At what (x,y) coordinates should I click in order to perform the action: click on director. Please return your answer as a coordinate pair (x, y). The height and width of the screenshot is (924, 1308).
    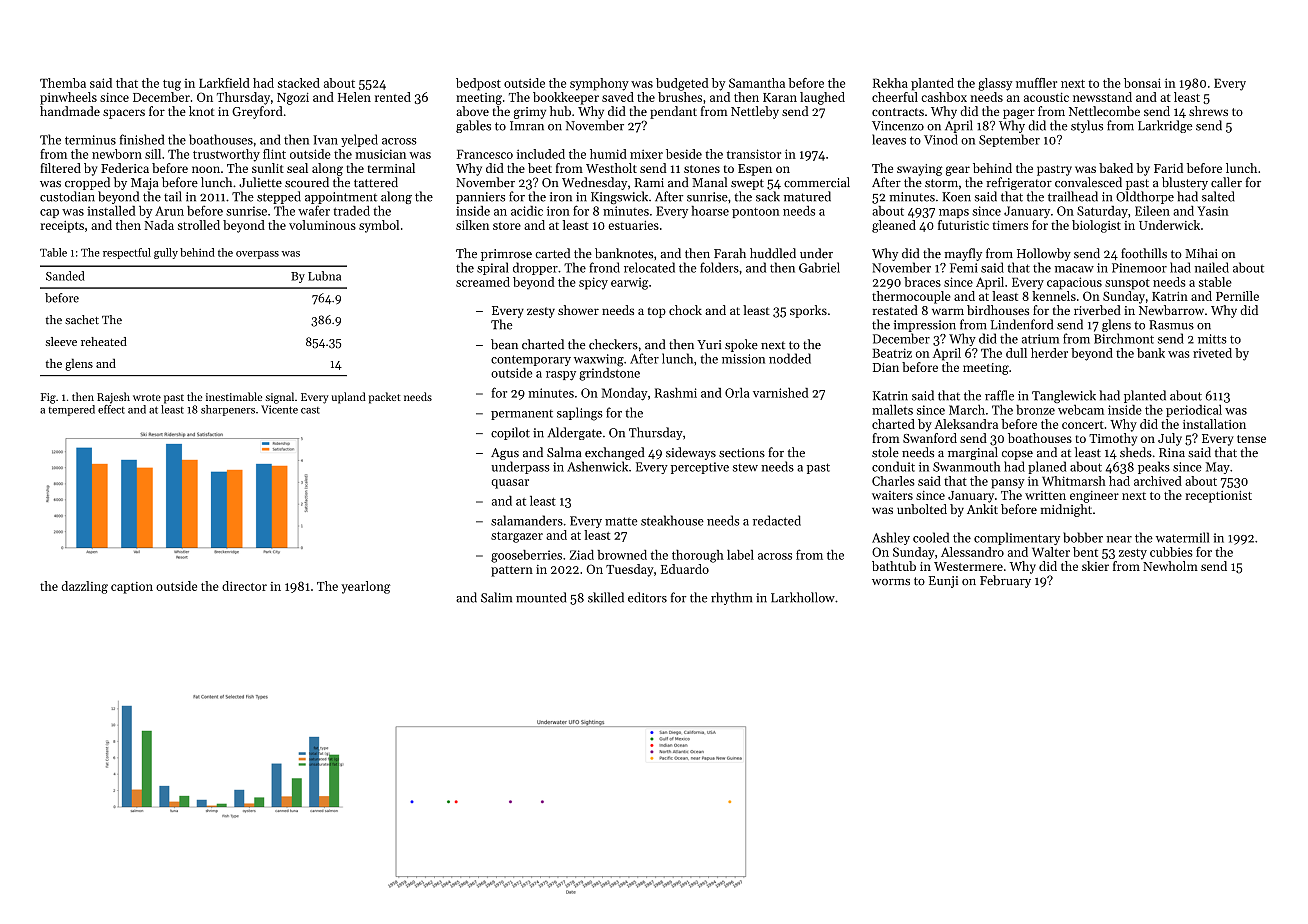
    Looking at the image, I should click on (244, 586).
